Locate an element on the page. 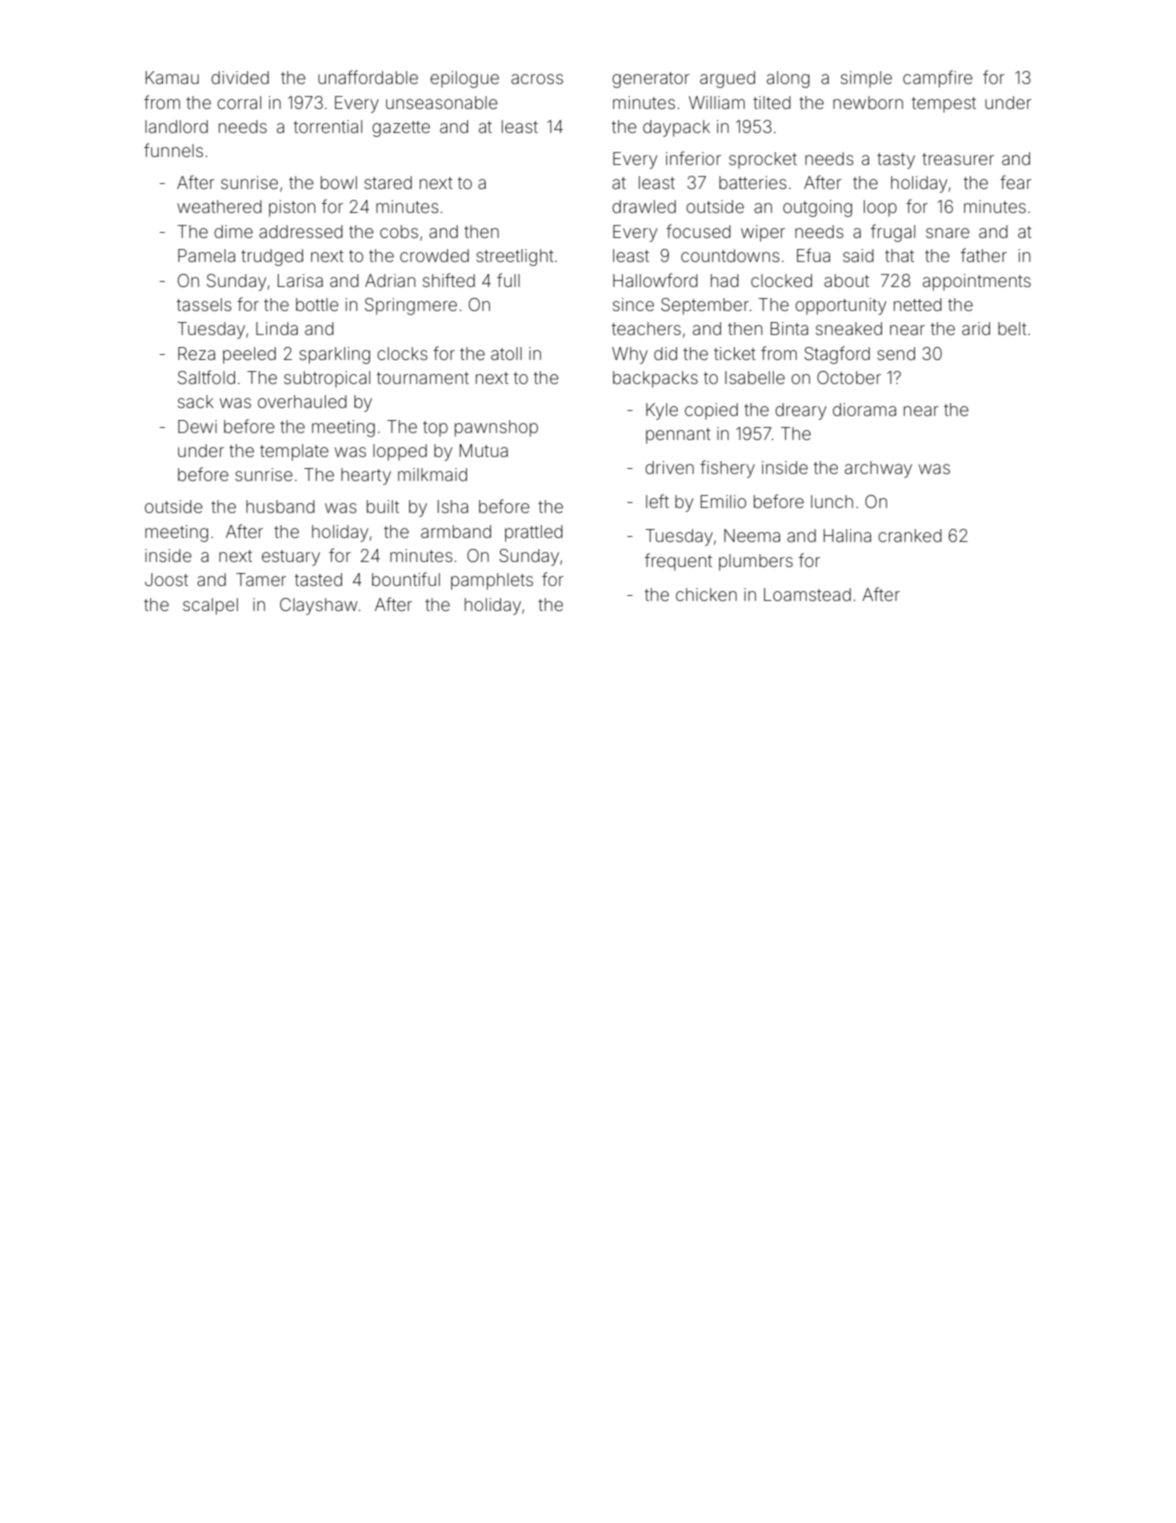 The image size is (1176, 1523). Clayshaw is located at coordinates (318, 606).
